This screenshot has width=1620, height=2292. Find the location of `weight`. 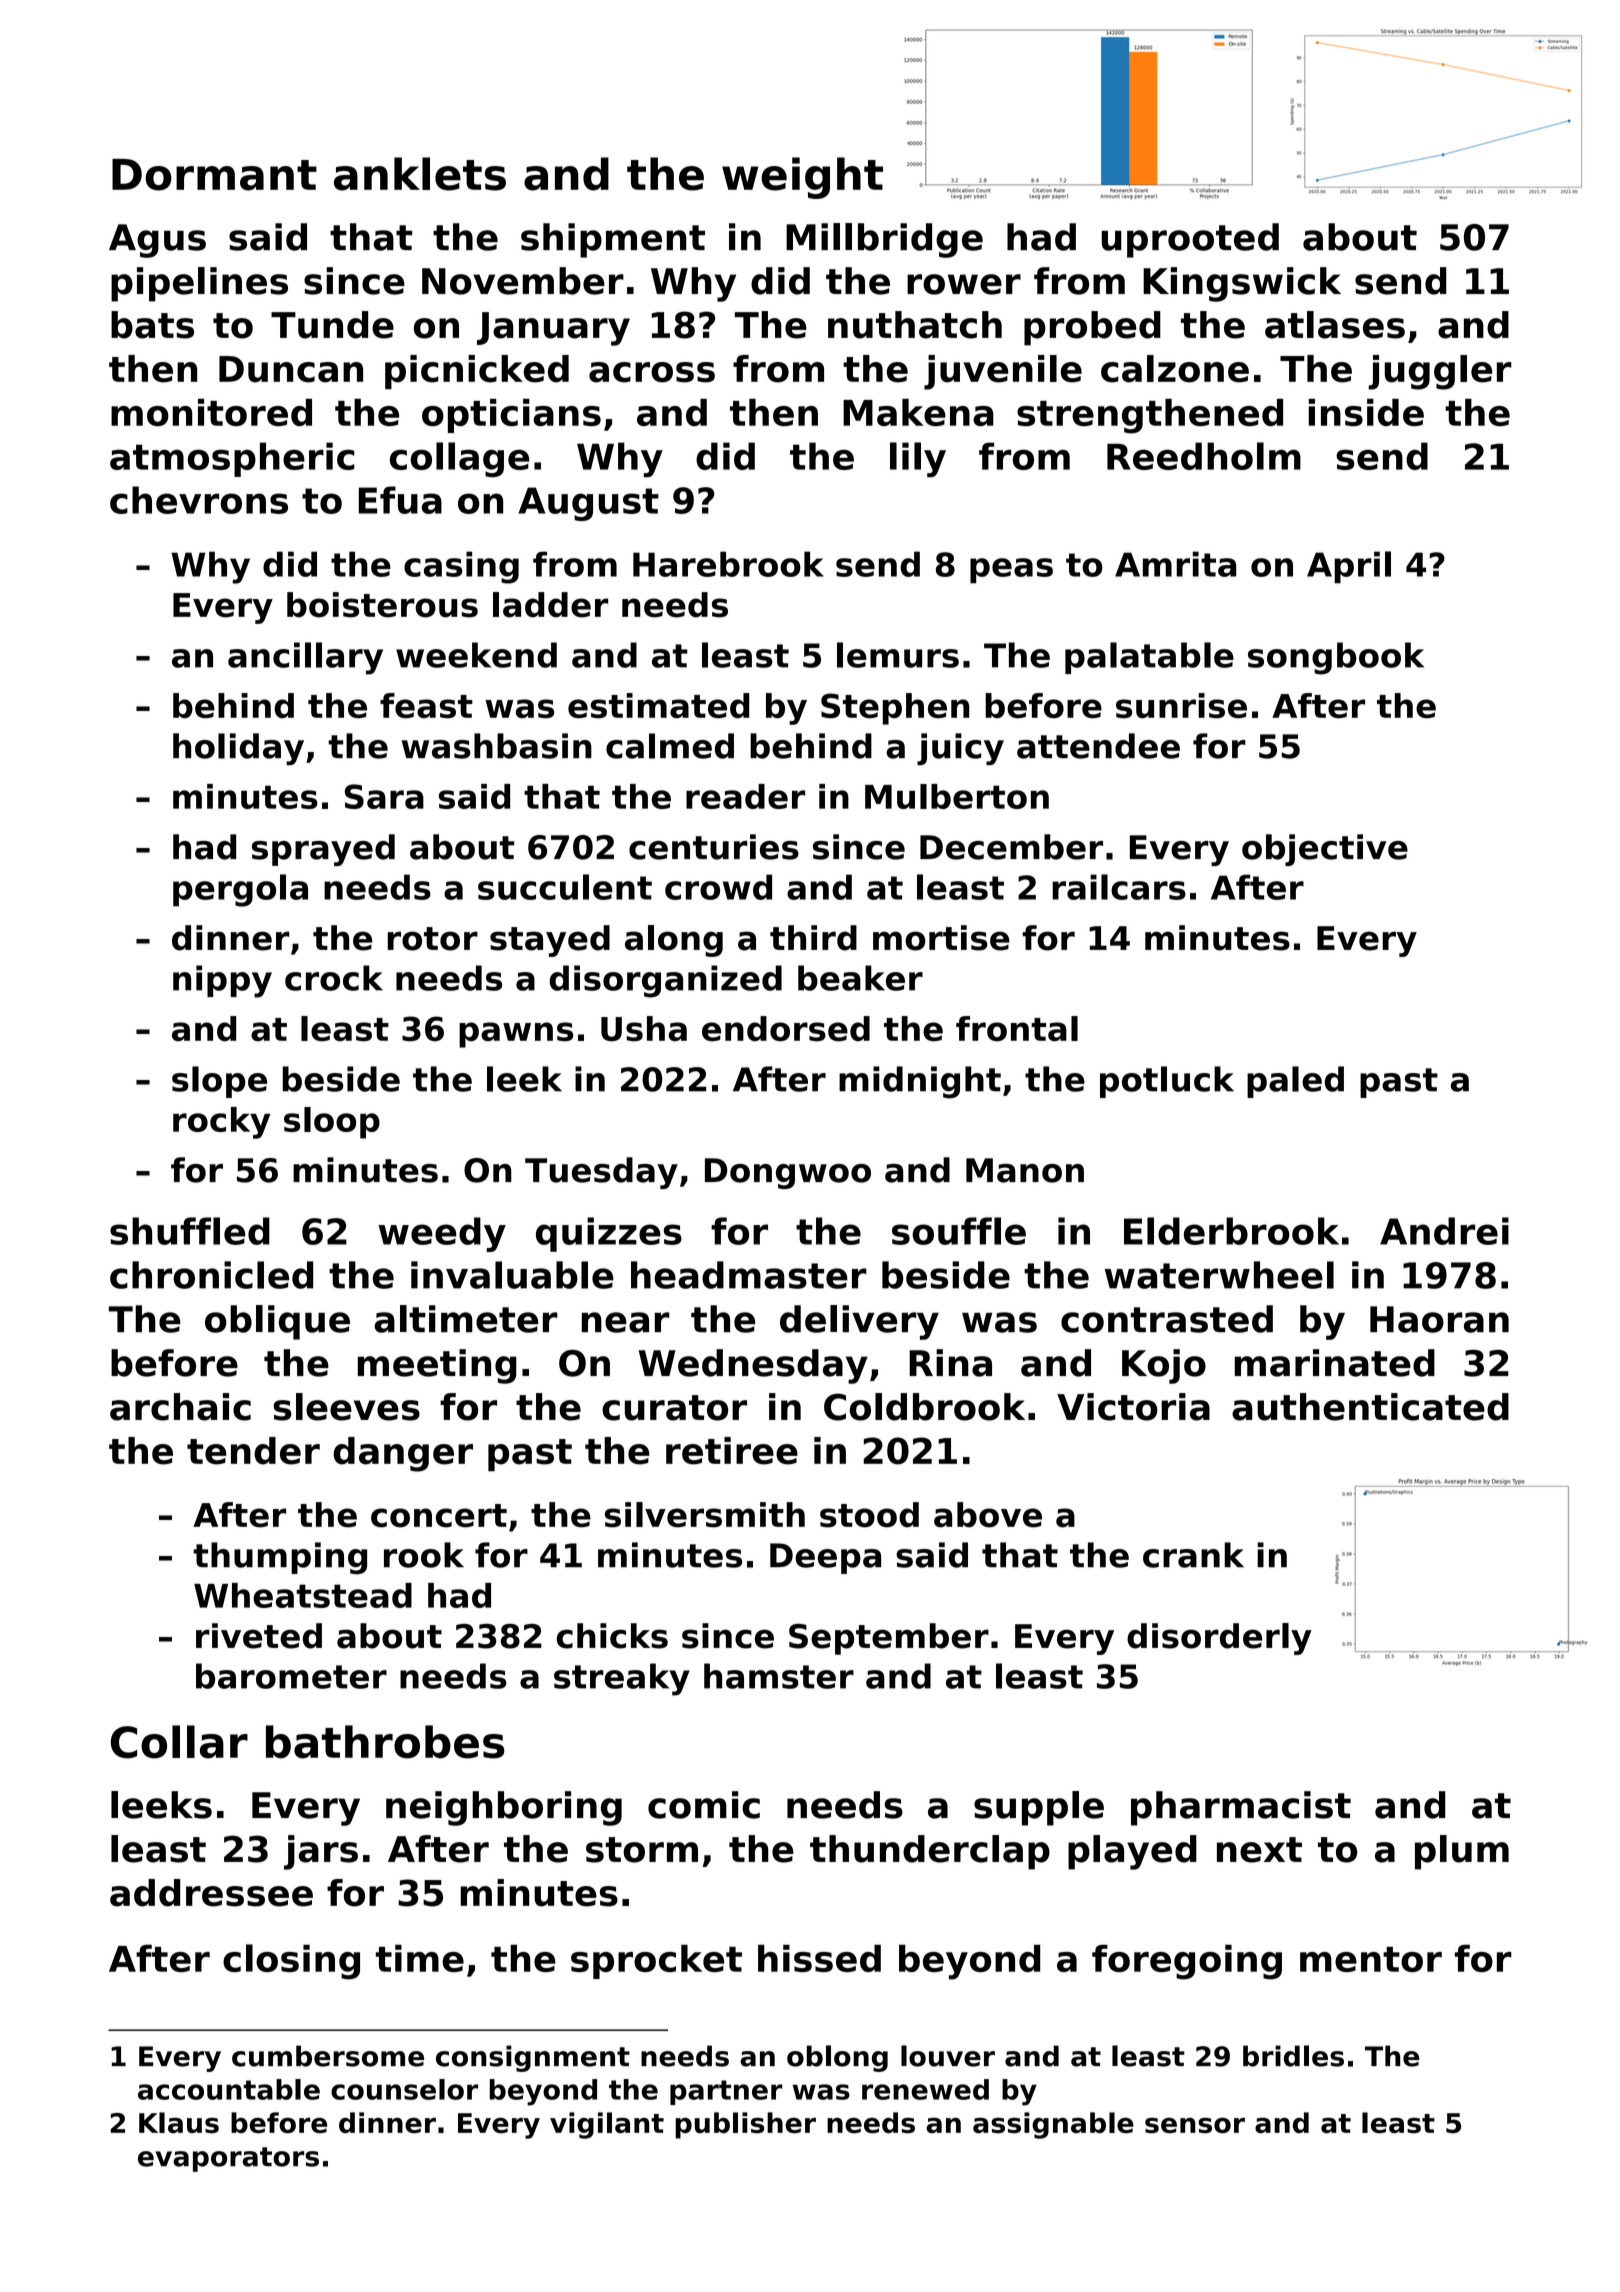

weight is located at coordinates (802, 178).
